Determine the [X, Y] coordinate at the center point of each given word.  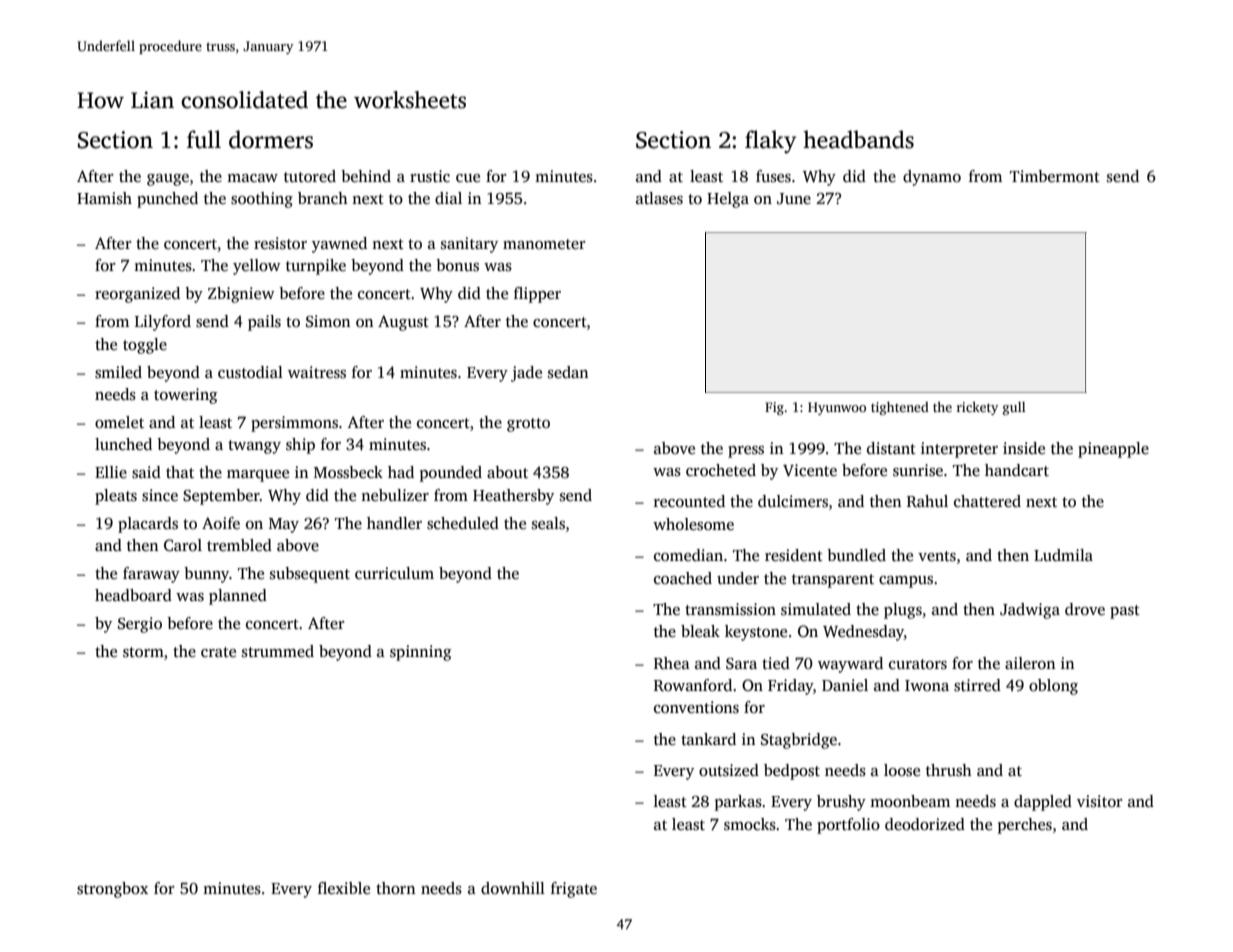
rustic [430, 176]
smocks [750, 824]
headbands [858, 139]
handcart [1017, 470]
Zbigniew [241, 295]
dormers [271, 139]
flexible [344, 888]
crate [218, 652]
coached [683, 578]
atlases [659, 198]
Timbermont [1055, 176]
